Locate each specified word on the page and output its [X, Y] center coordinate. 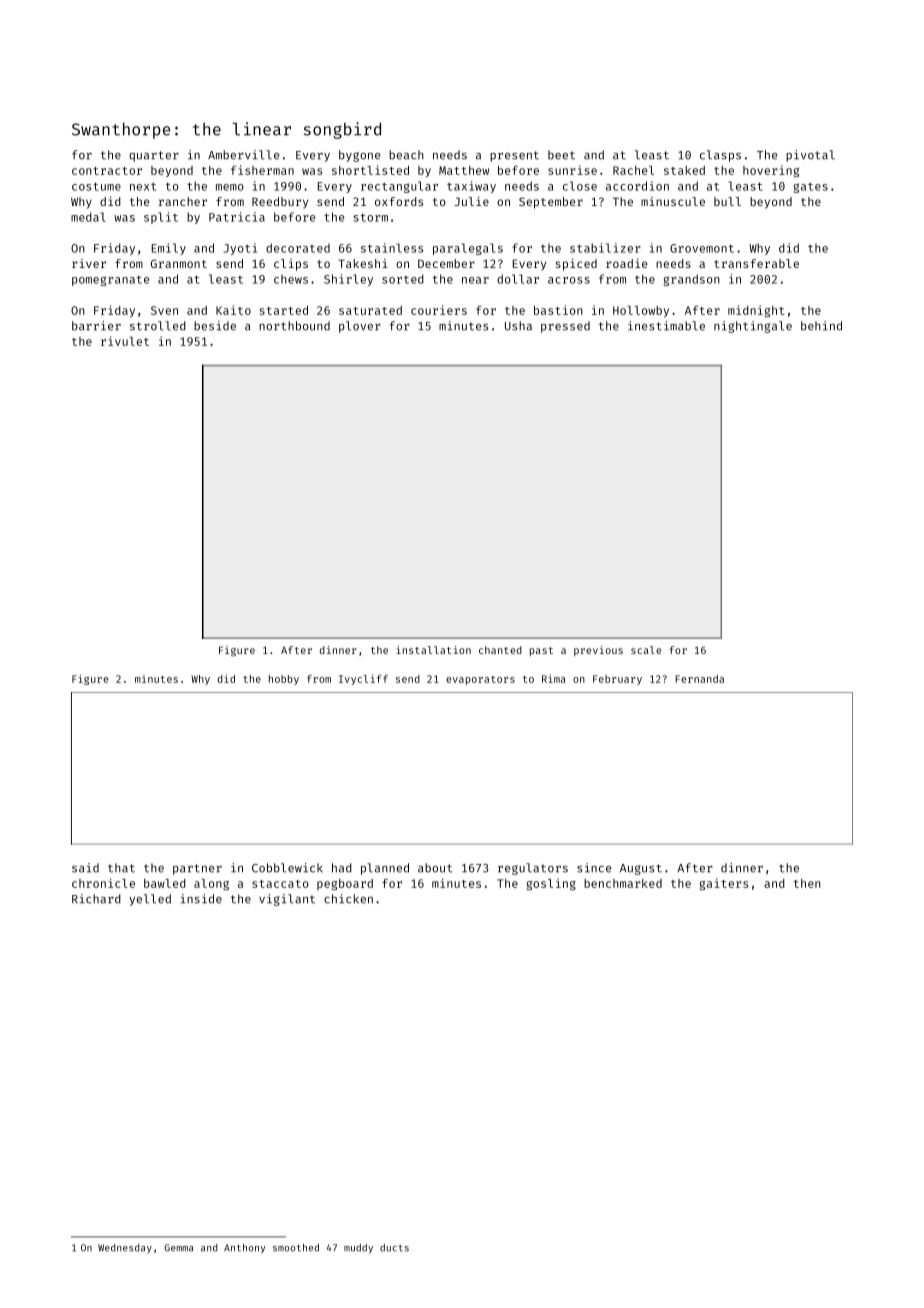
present [514, 156]
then [807, 883]
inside [201, 899]
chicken [348, 899]
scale [646, 650]
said [85, 868]
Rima [554, 678]
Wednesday [125, 1248]
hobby [284, 680]
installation [433, 650]
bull [727, 201]
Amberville [243, 155]
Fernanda [699, 679]
